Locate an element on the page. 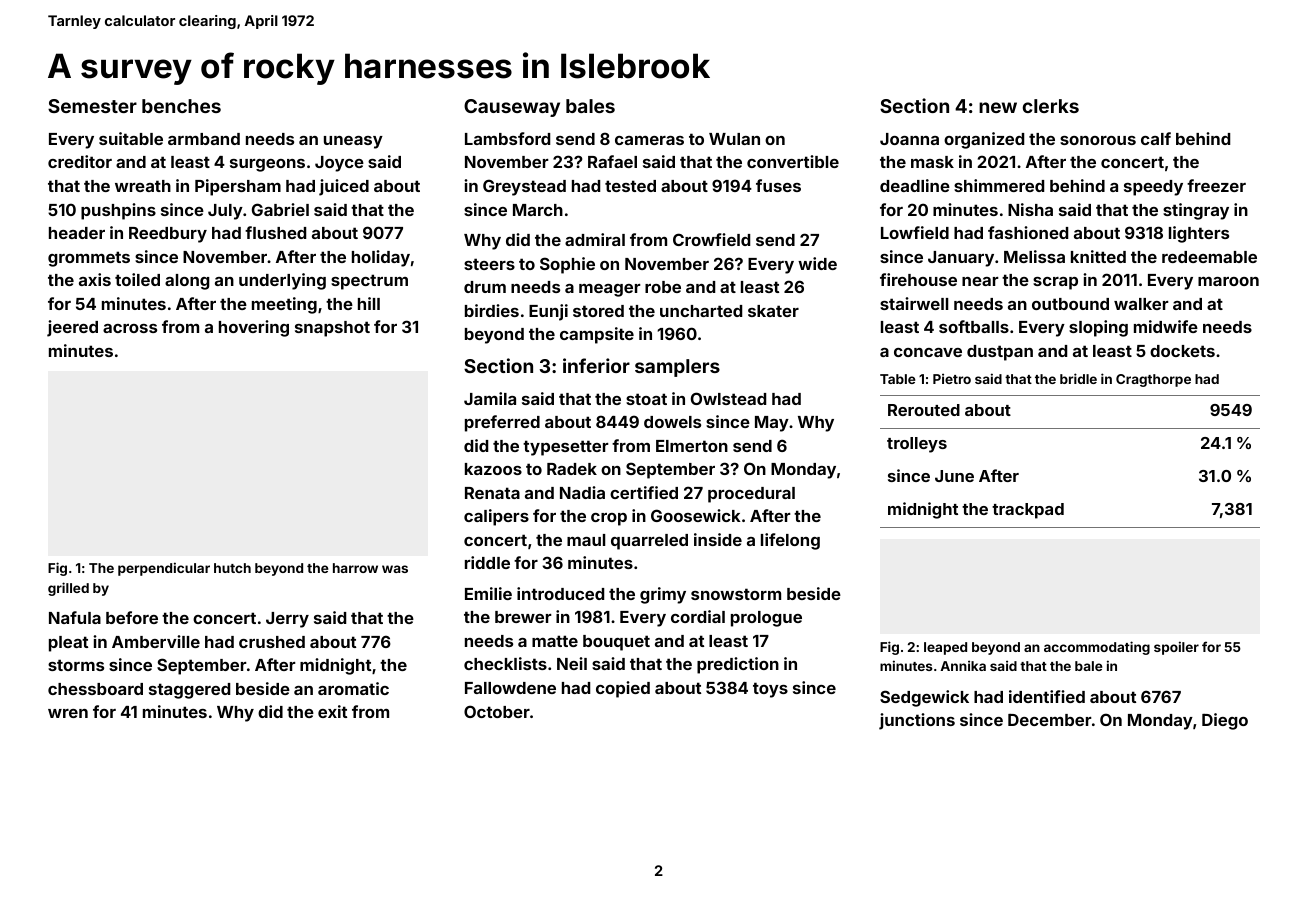 The height and width of the page is (924, 1308). quarreled is located at coordinates (649, 542).
